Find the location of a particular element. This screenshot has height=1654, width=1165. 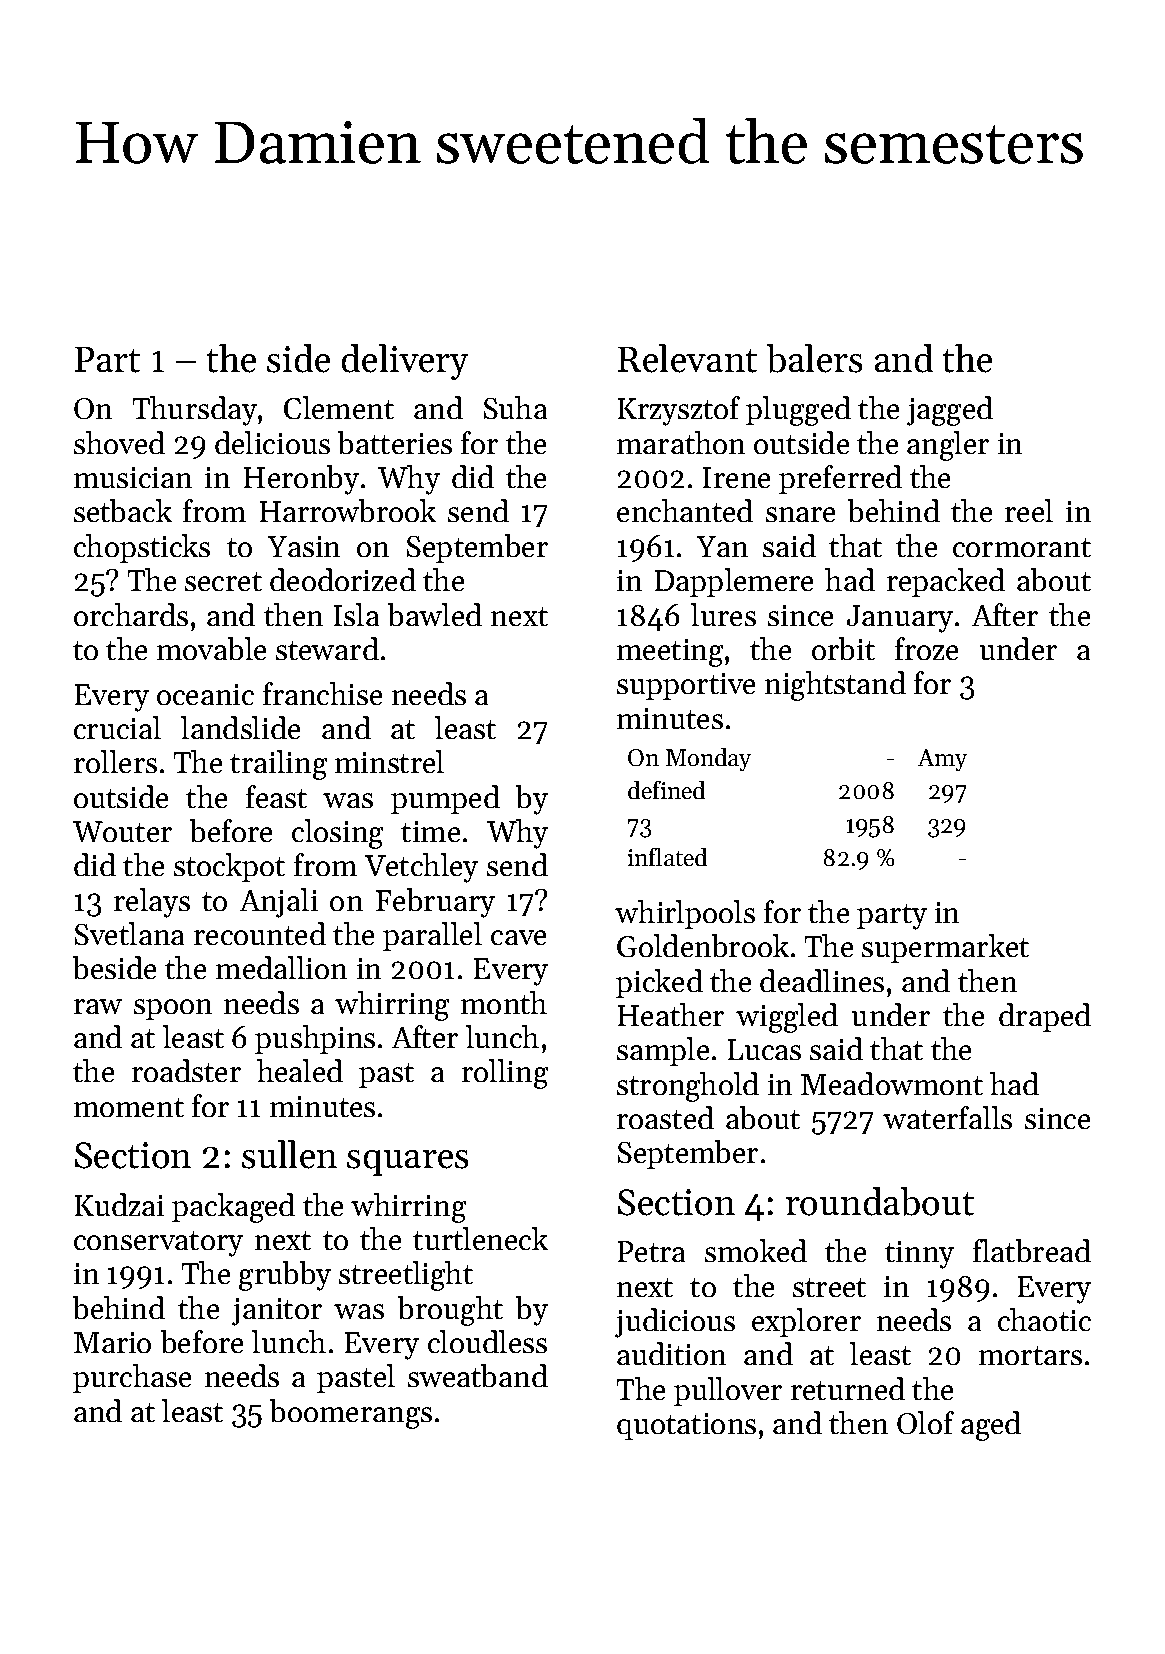

balers is located at coordinates (814, 358).
